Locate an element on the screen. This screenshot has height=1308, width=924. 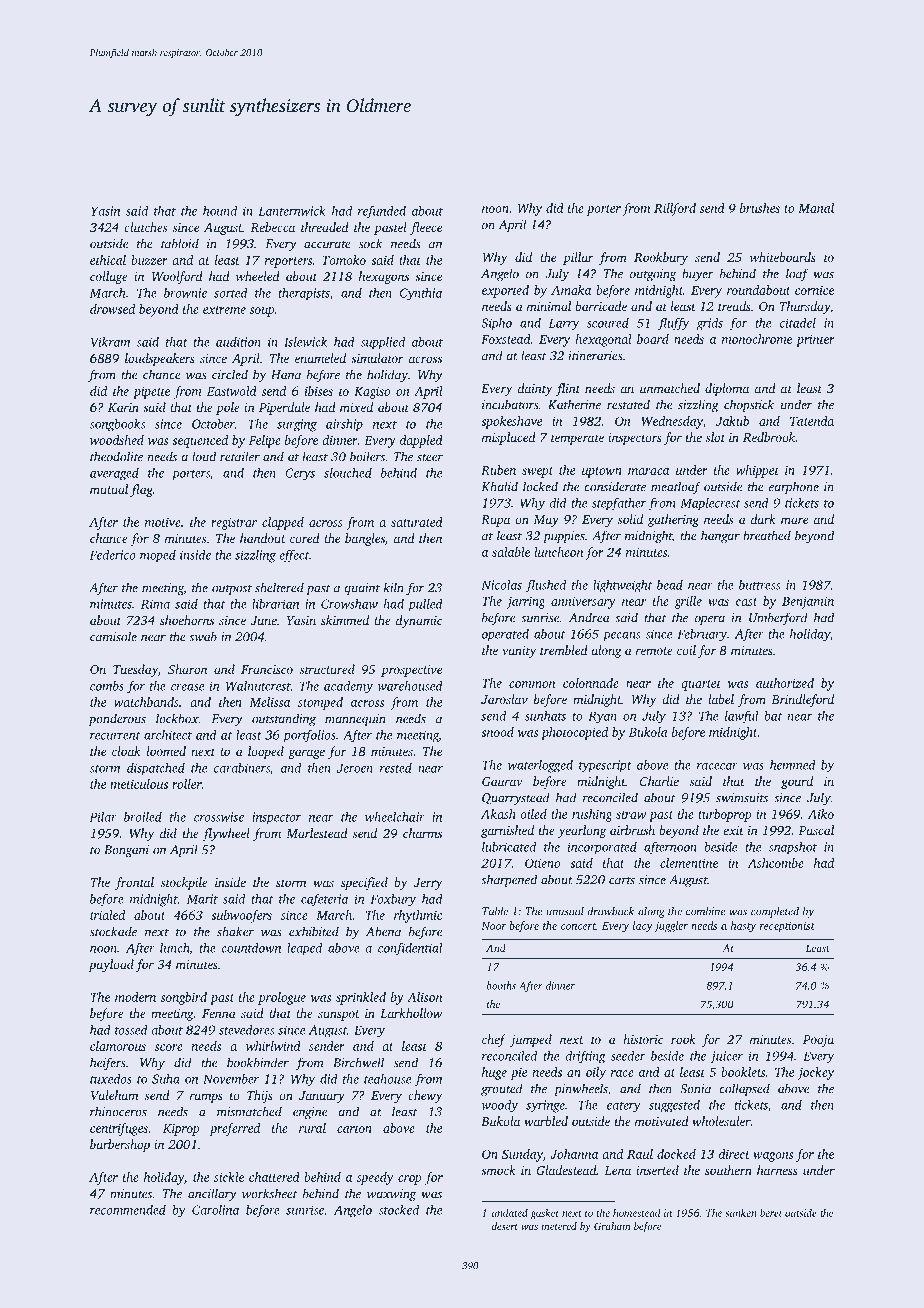
Ryan is located at coordinates (602, 717).
